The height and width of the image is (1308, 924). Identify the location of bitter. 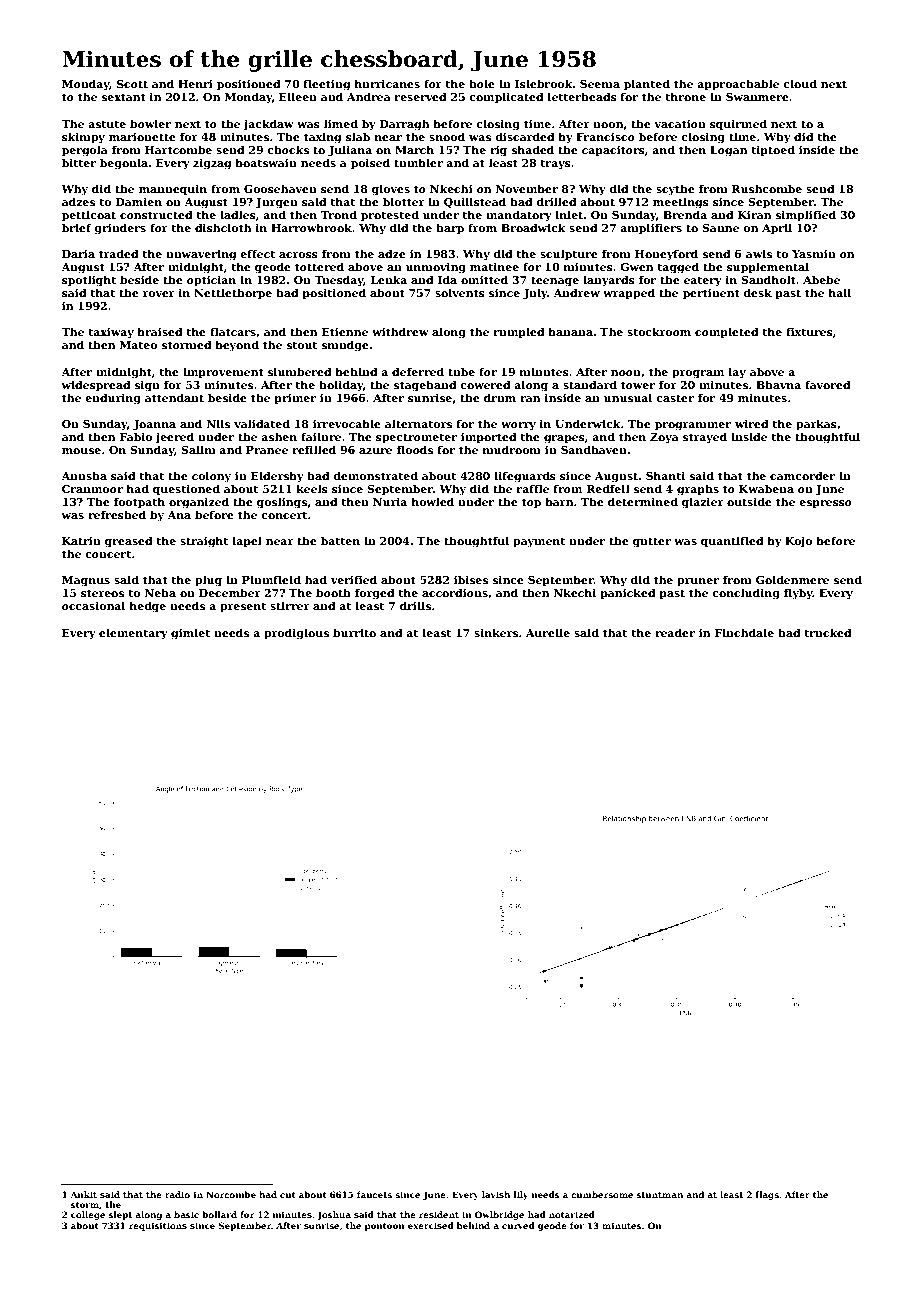
(79, 162).
